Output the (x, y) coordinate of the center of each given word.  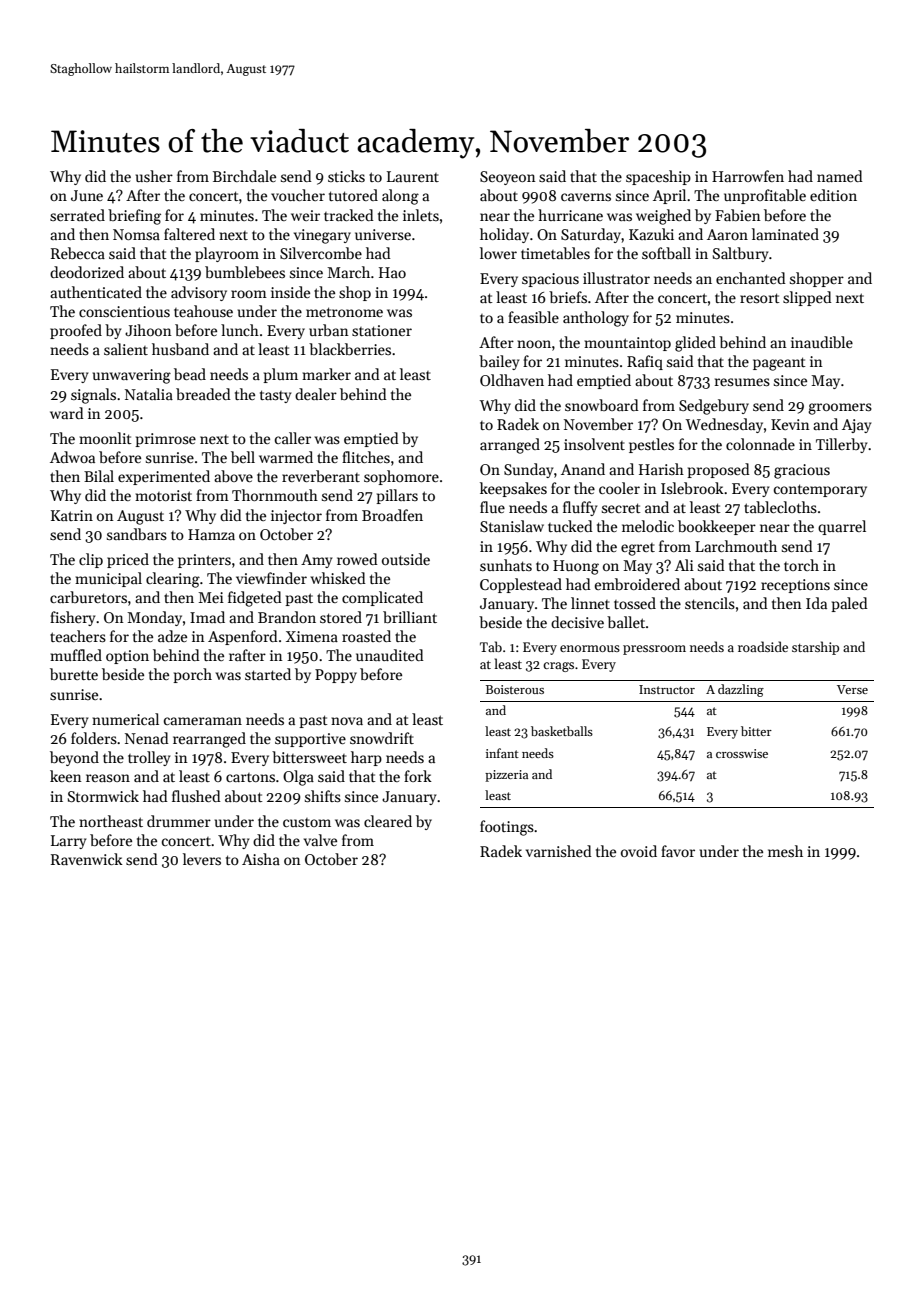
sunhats (506, 565)
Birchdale (244, 176)
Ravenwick (87, 859)
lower (498, 253)
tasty (275, 396)
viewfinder (271, 578)
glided (695, 344)
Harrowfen (748, 176)
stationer (382, 330)
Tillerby (841, 445)
